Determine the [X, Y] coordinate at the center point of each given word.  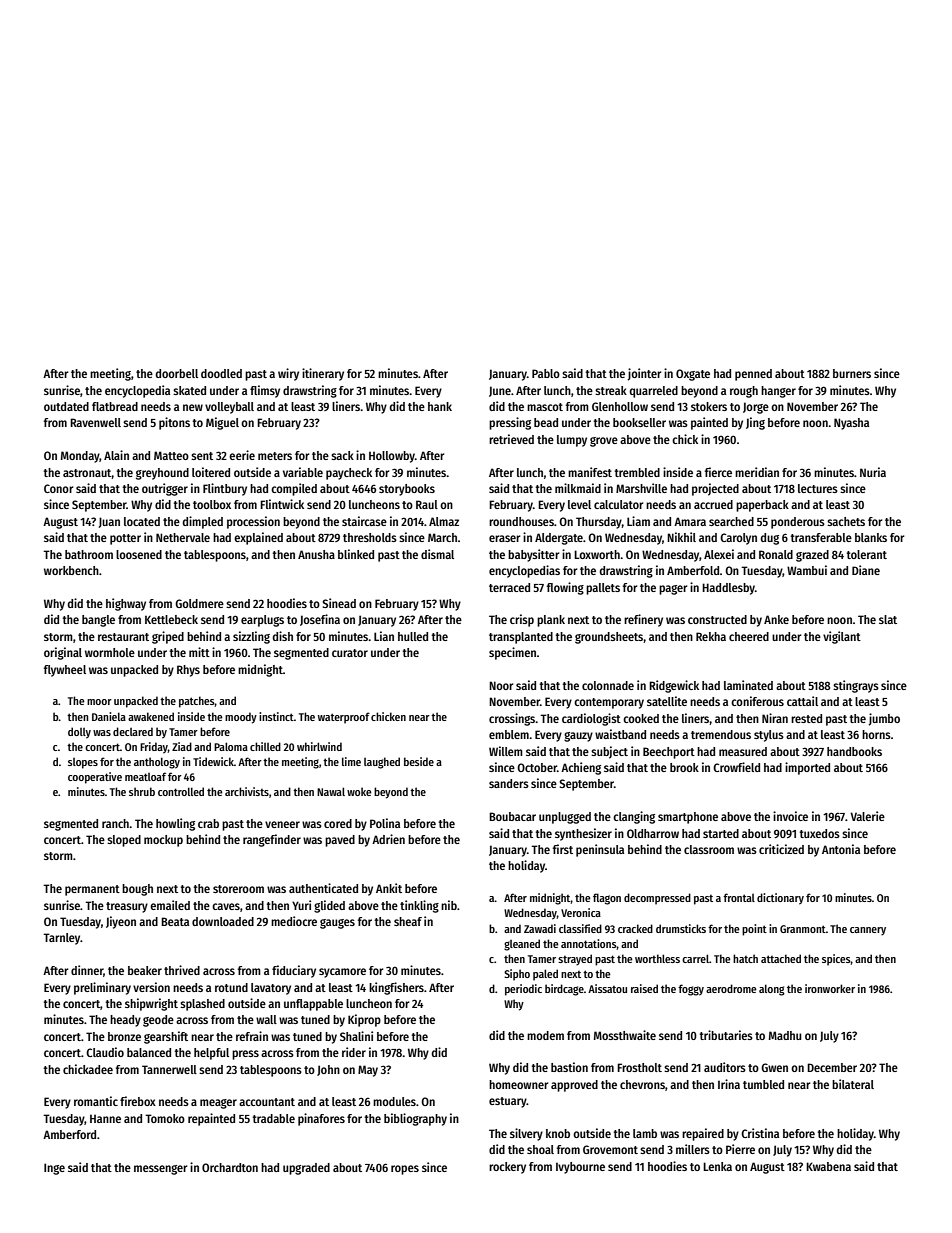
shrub [142, 791]
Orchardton [230, 1167]
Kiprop [364, 1020]
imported [807, 768]
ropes [405, 1170]
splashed [202, 1005]
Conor [58, 488]
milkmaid [578, 488]
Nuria [873, 472]
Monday [80, 457]
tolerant [866, 554]
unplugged [565, 818]
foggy [691, 990]
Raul [427, 504]
